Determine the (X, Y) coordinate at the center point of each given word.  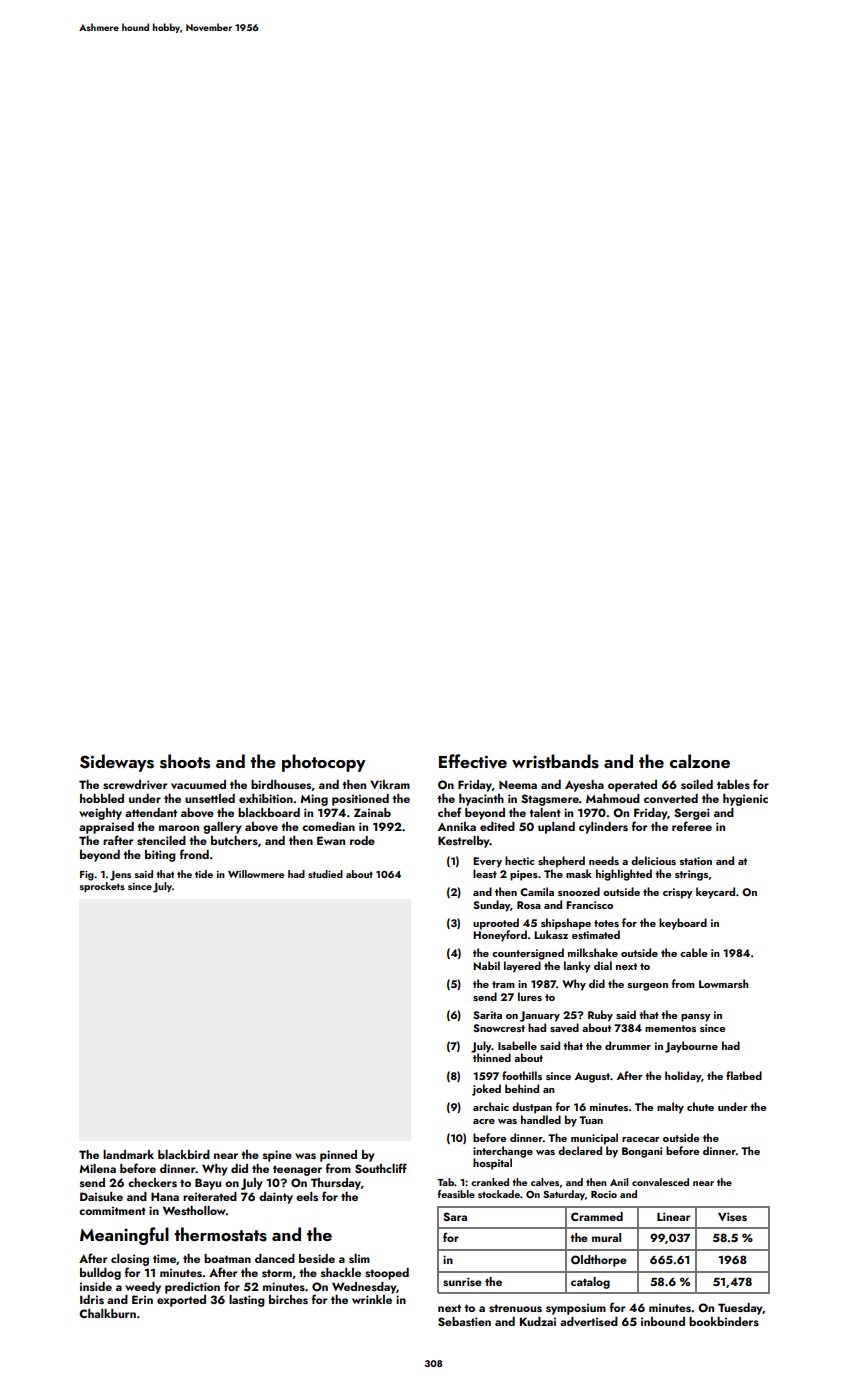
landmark (128, 1154)
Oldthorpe (599, 1261)
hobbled (102, 798)
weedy (143, 1288)
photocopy (324, 763)
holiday (683, 1077)
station (696, 861)
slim (359, 1258)
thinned (492, 1057)
